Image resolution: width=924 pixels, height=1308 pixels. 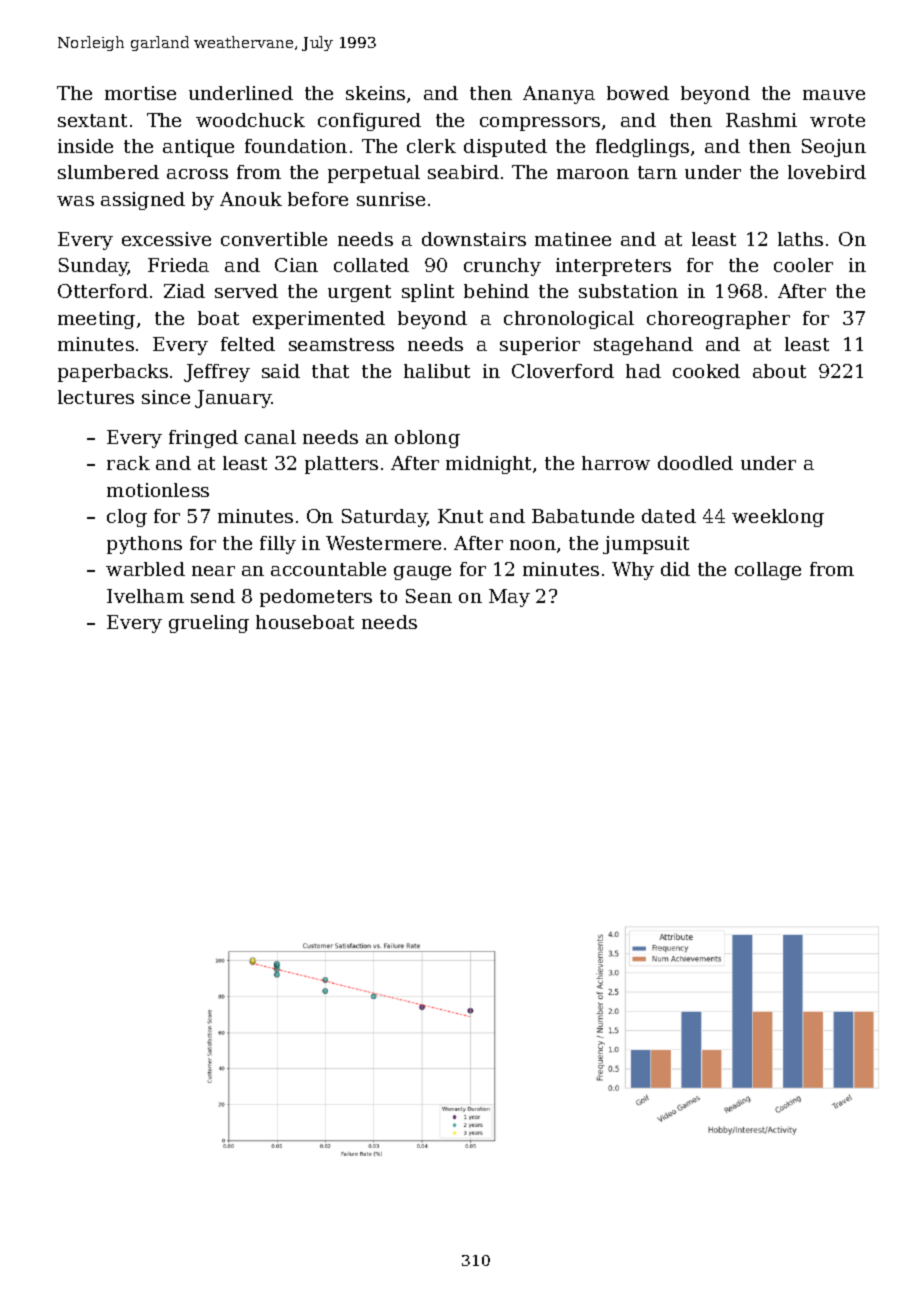 I want to click on about, so click(x=779, y=371).
